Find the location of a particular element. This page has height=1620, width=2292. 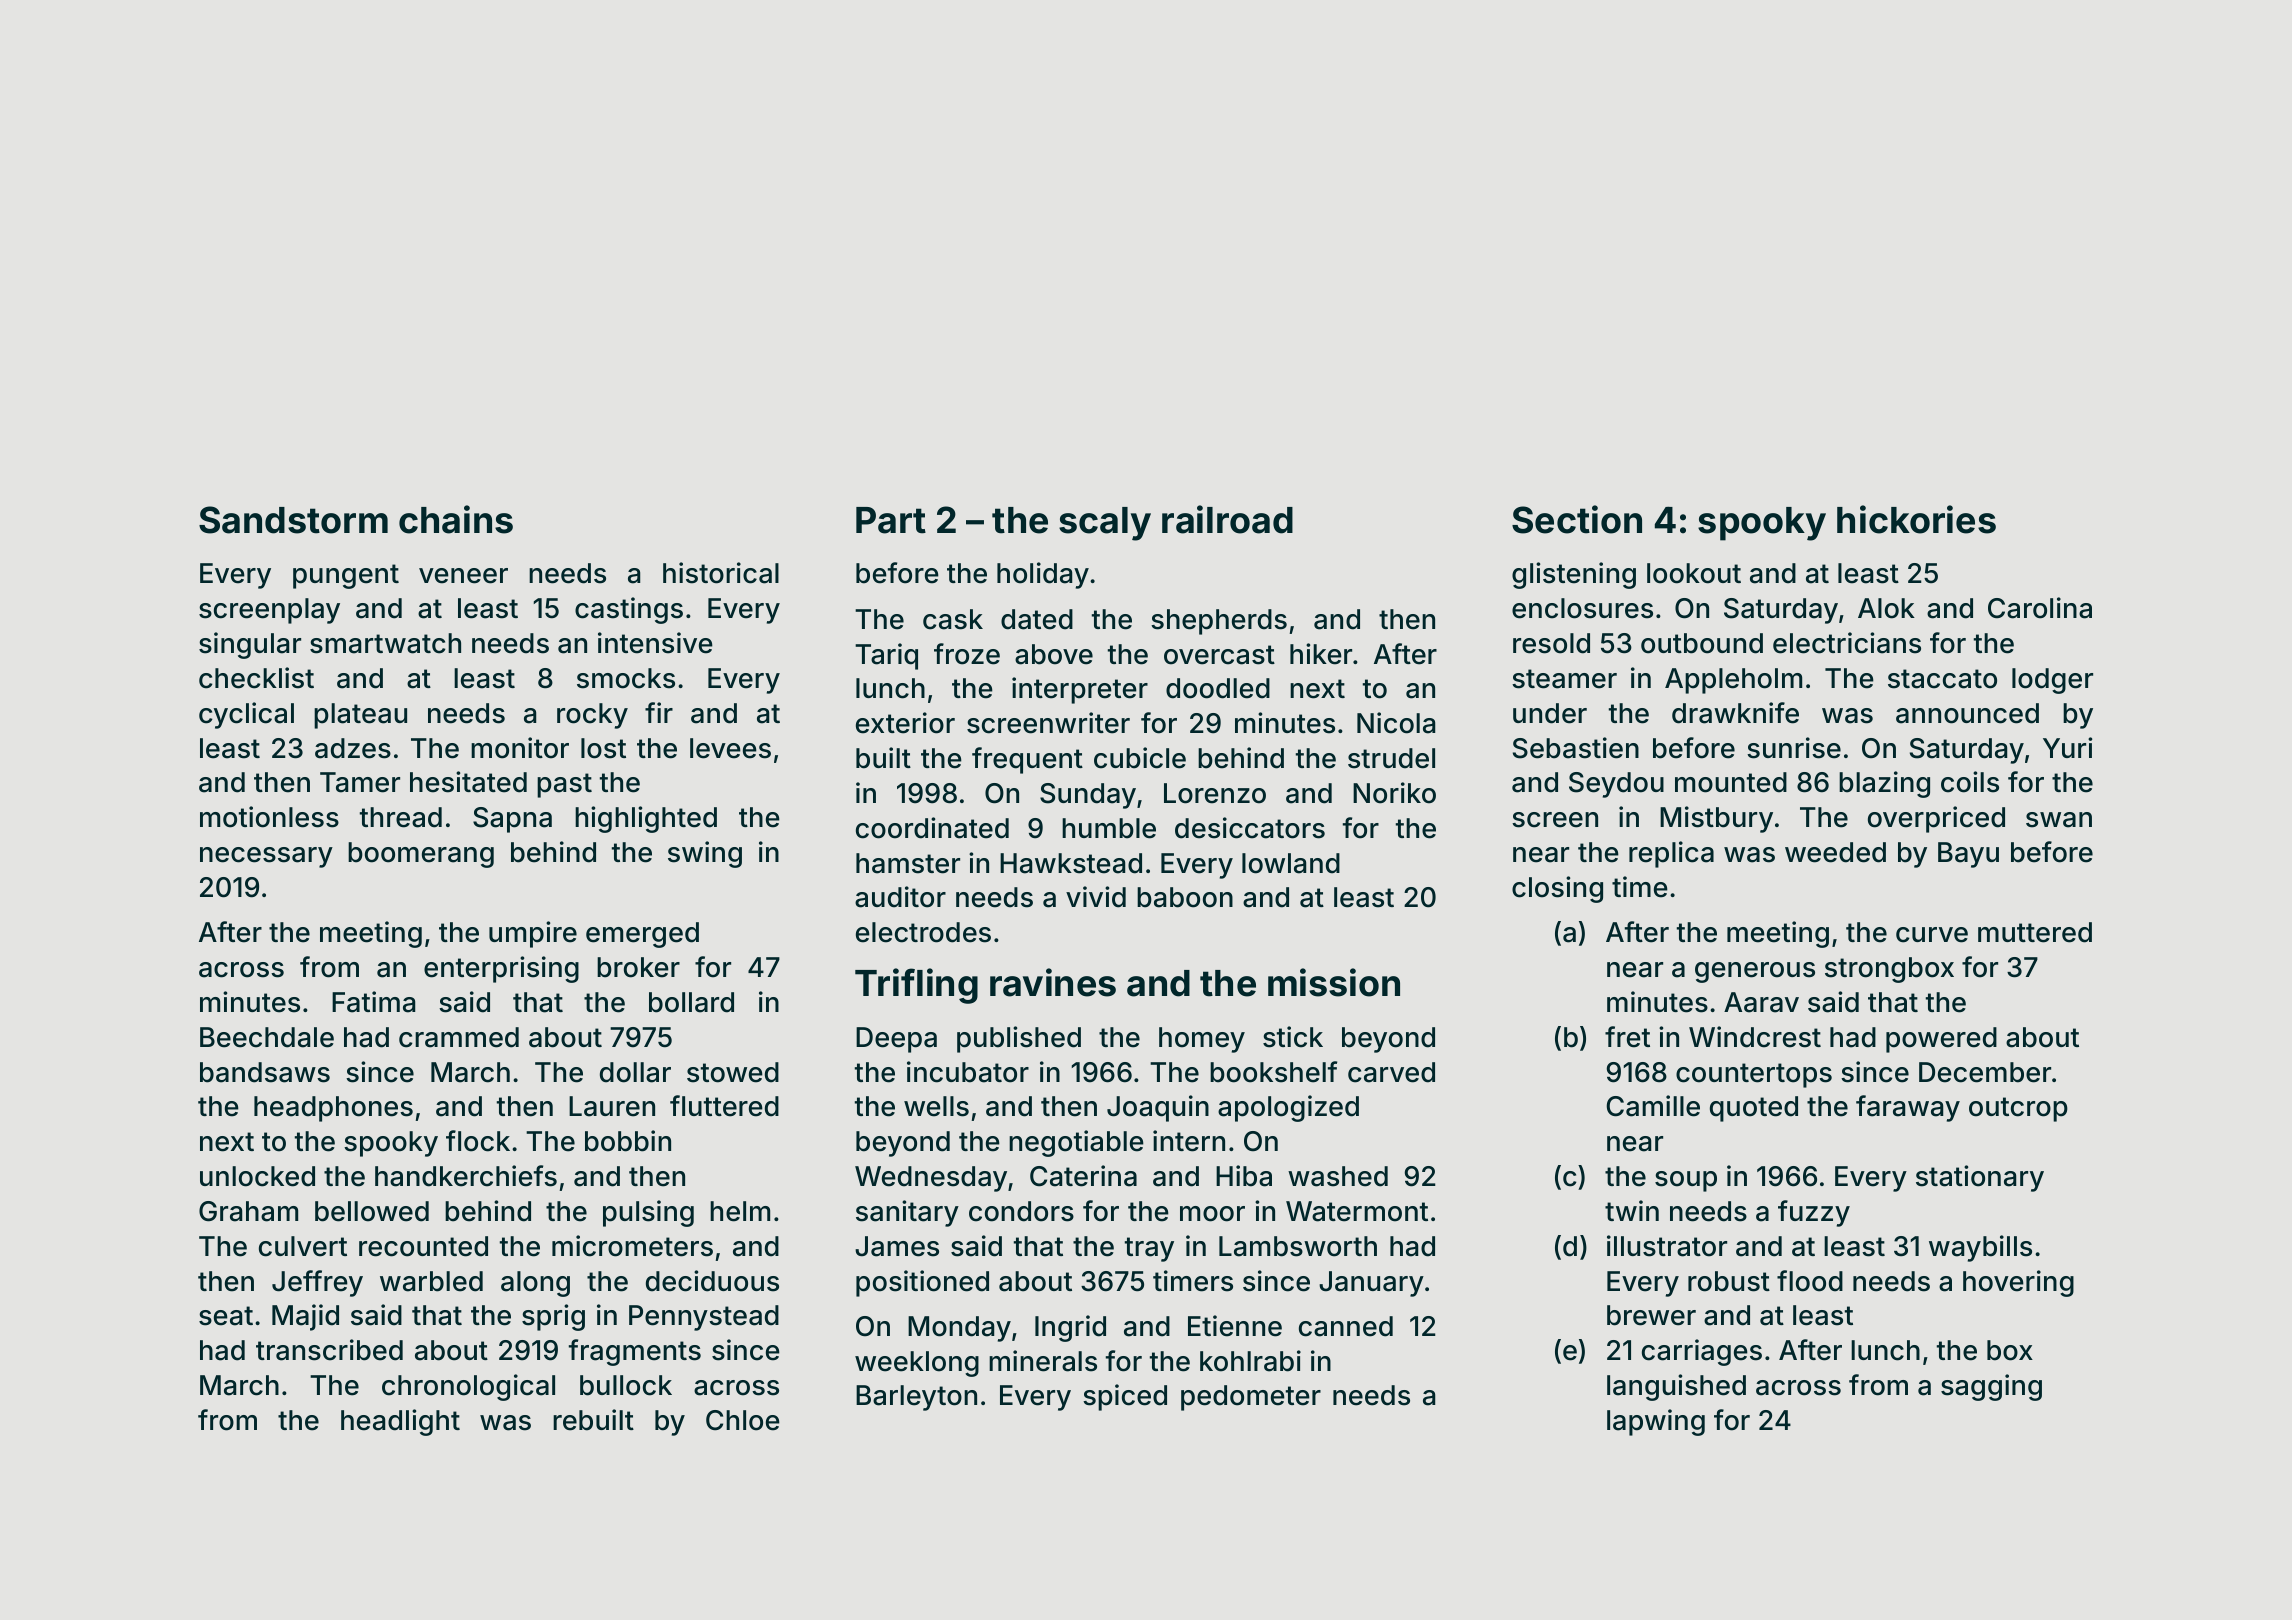

Sandstorm is located at coordinates (293, 520).
